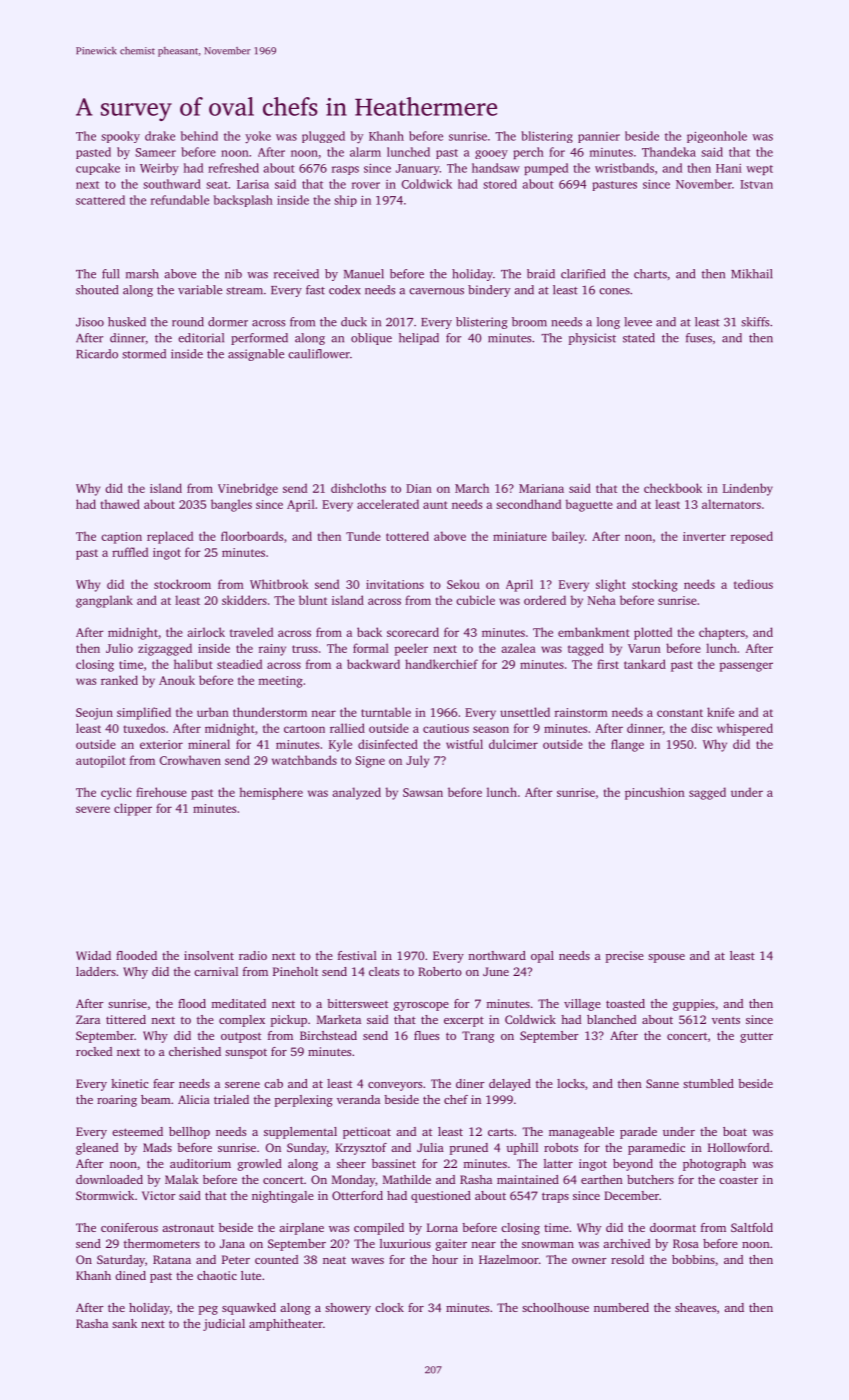 The height and width of the image is (1400, 849). I want to click on tankard, so click(645, 664).
